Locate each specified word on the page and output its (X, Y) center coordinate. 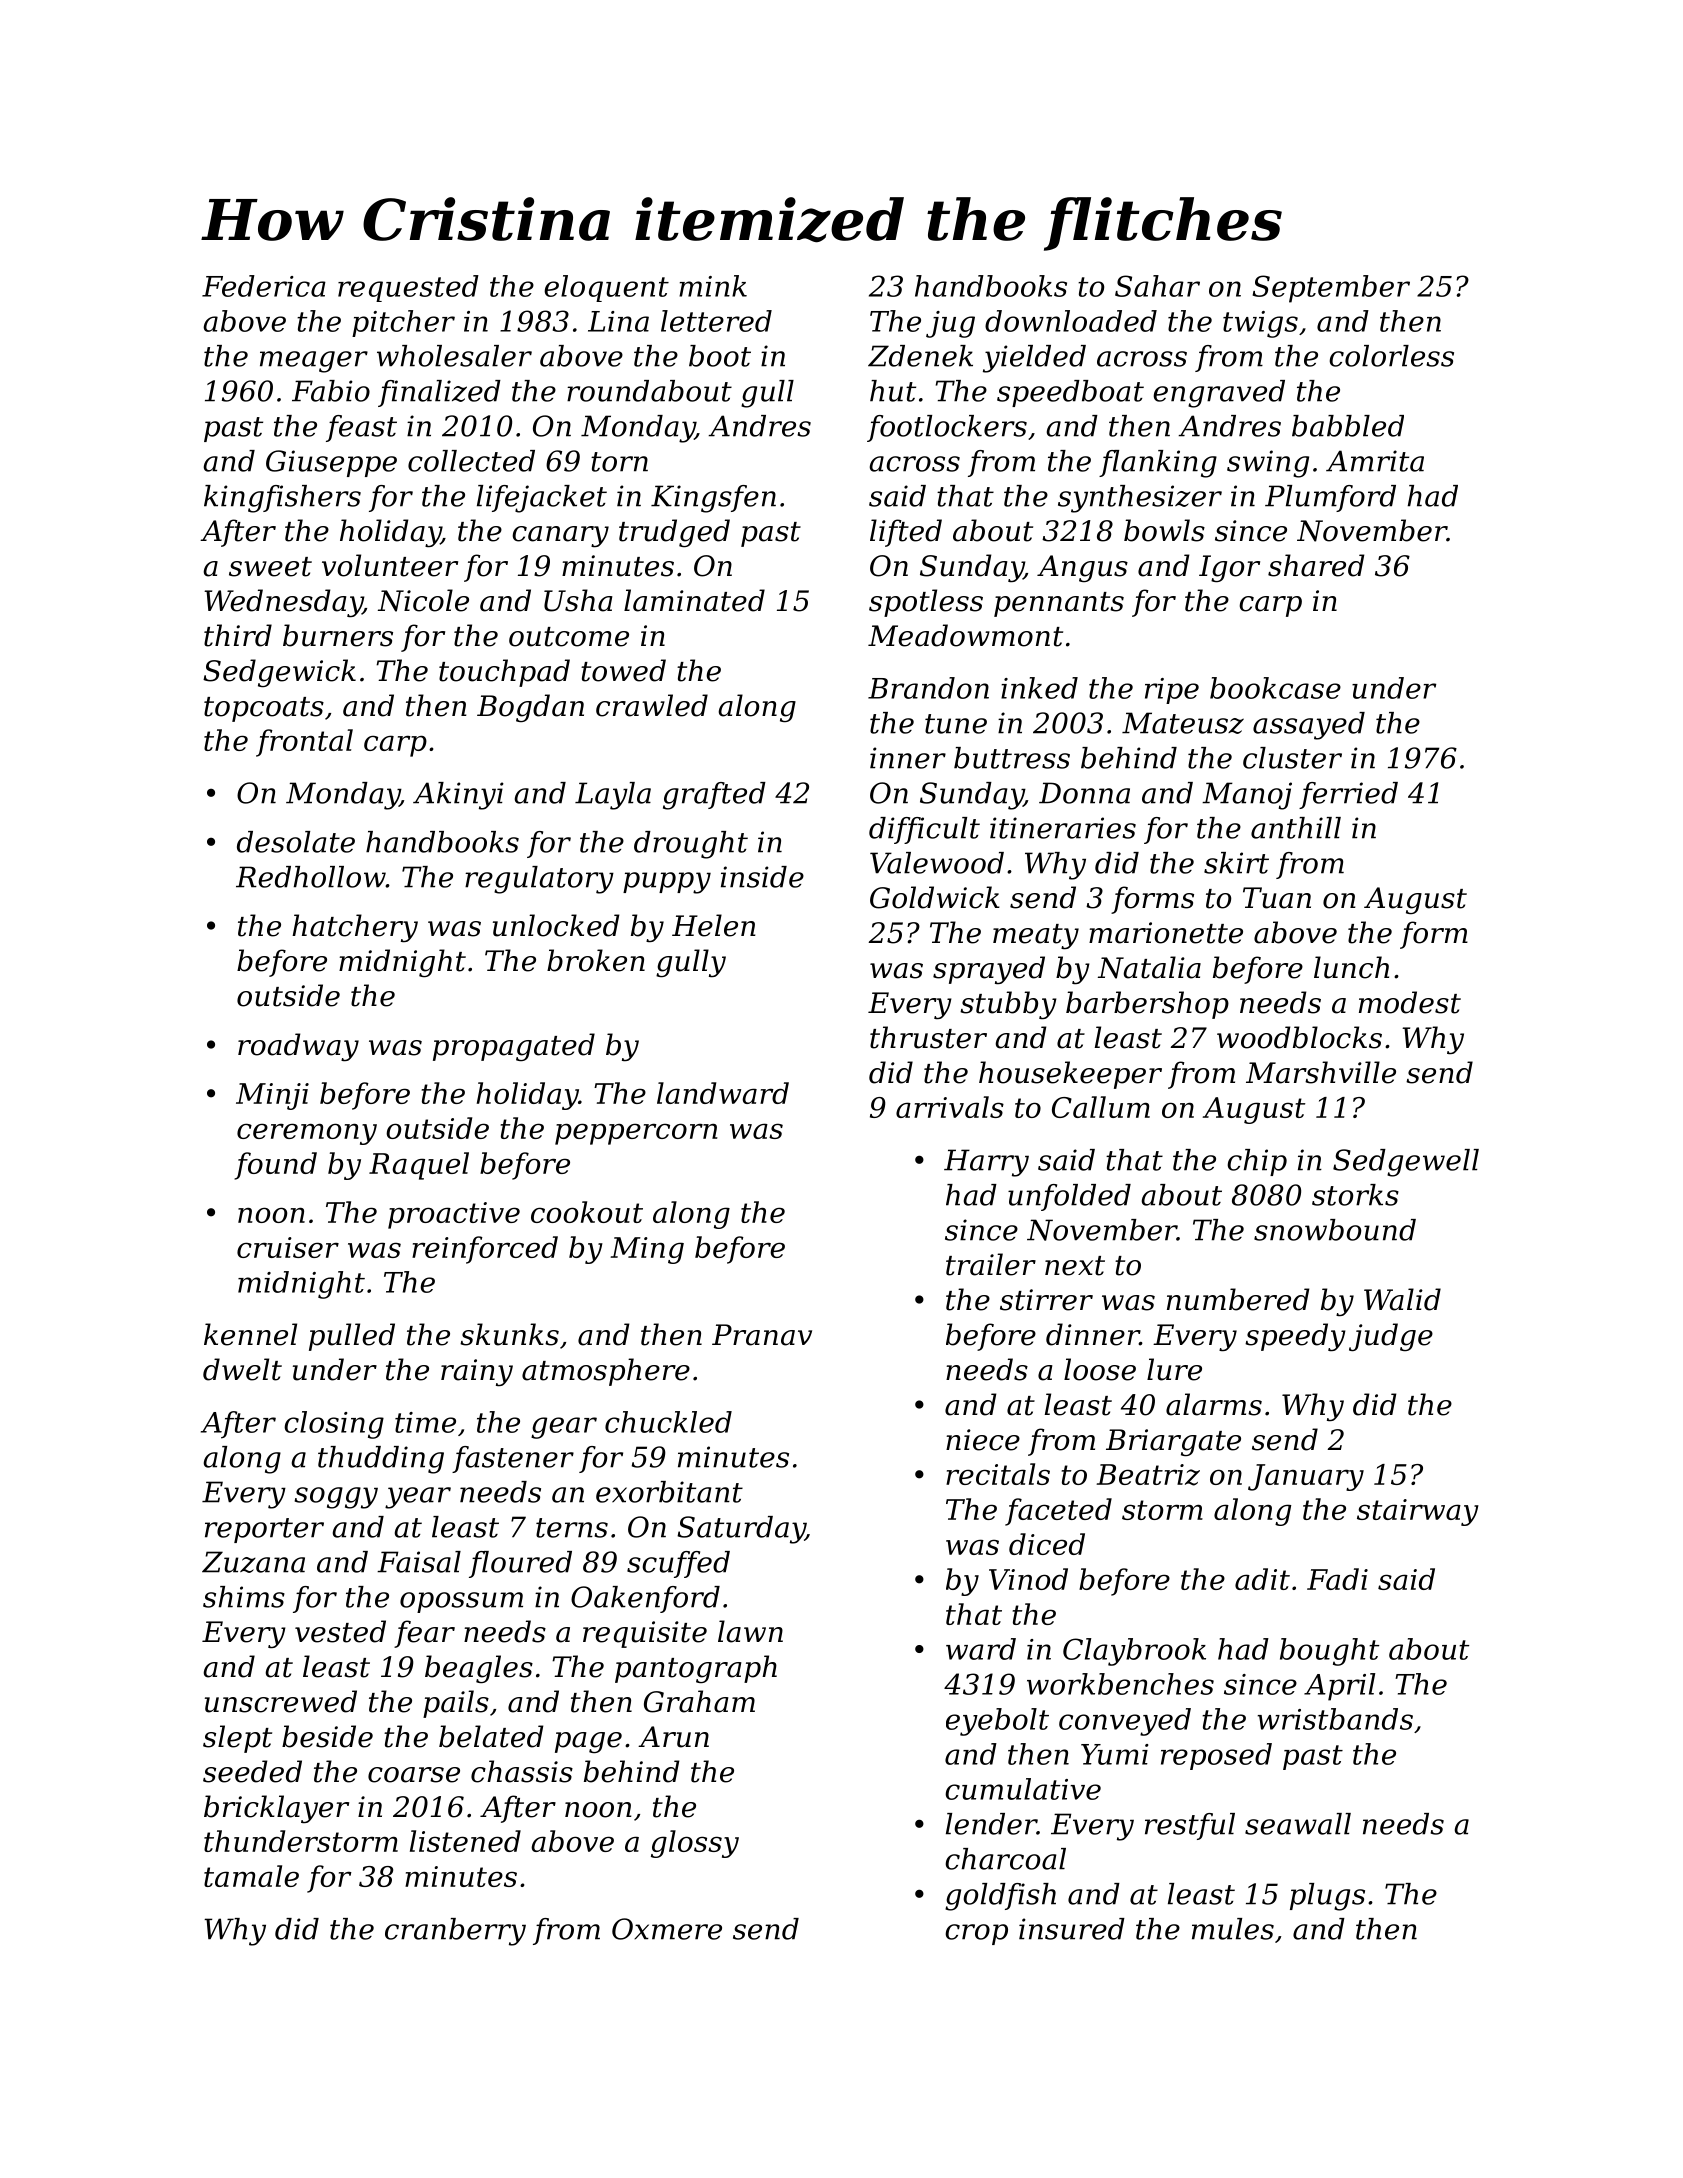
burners (338, 635)
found (275, 1166)
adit (1262, 1579)
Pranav (762, 1335)
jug (950, 324)
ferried (1348, 795)
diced (1047, 1544)
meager (314, 362)
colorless (1391, 356)
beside (327, 1736)
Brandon (928, 688)
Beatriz (1148, 1475)
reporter (264, 1530)
